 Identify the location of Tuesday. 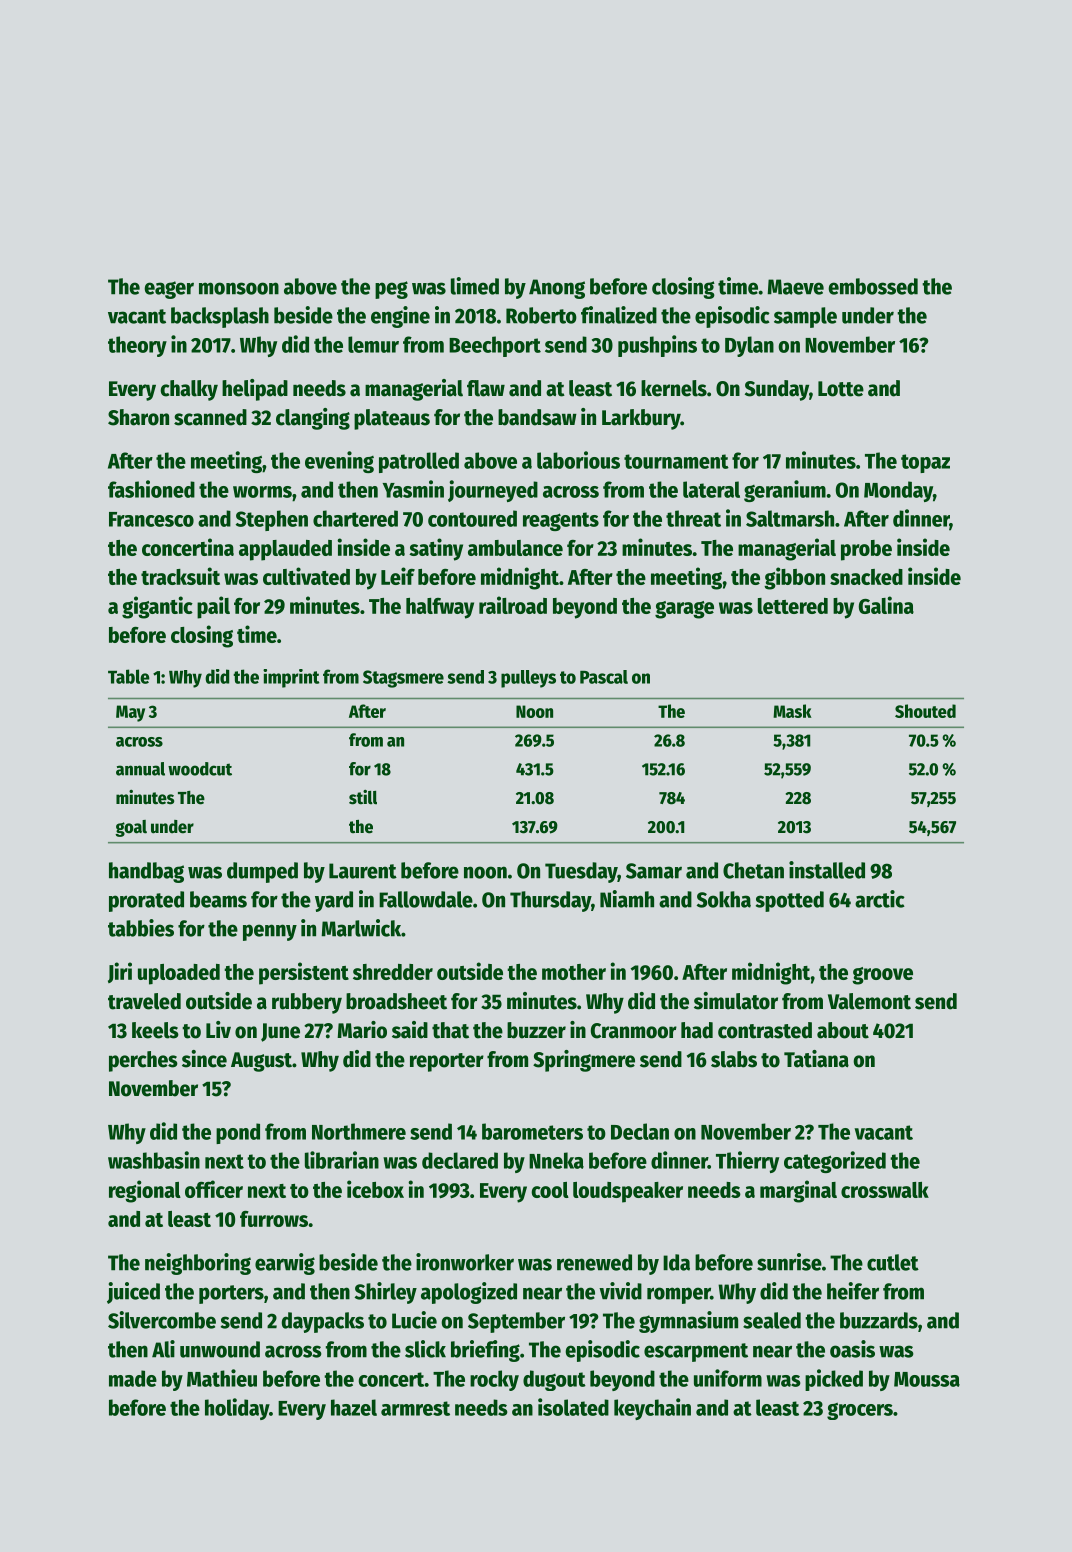
(581, 872).
